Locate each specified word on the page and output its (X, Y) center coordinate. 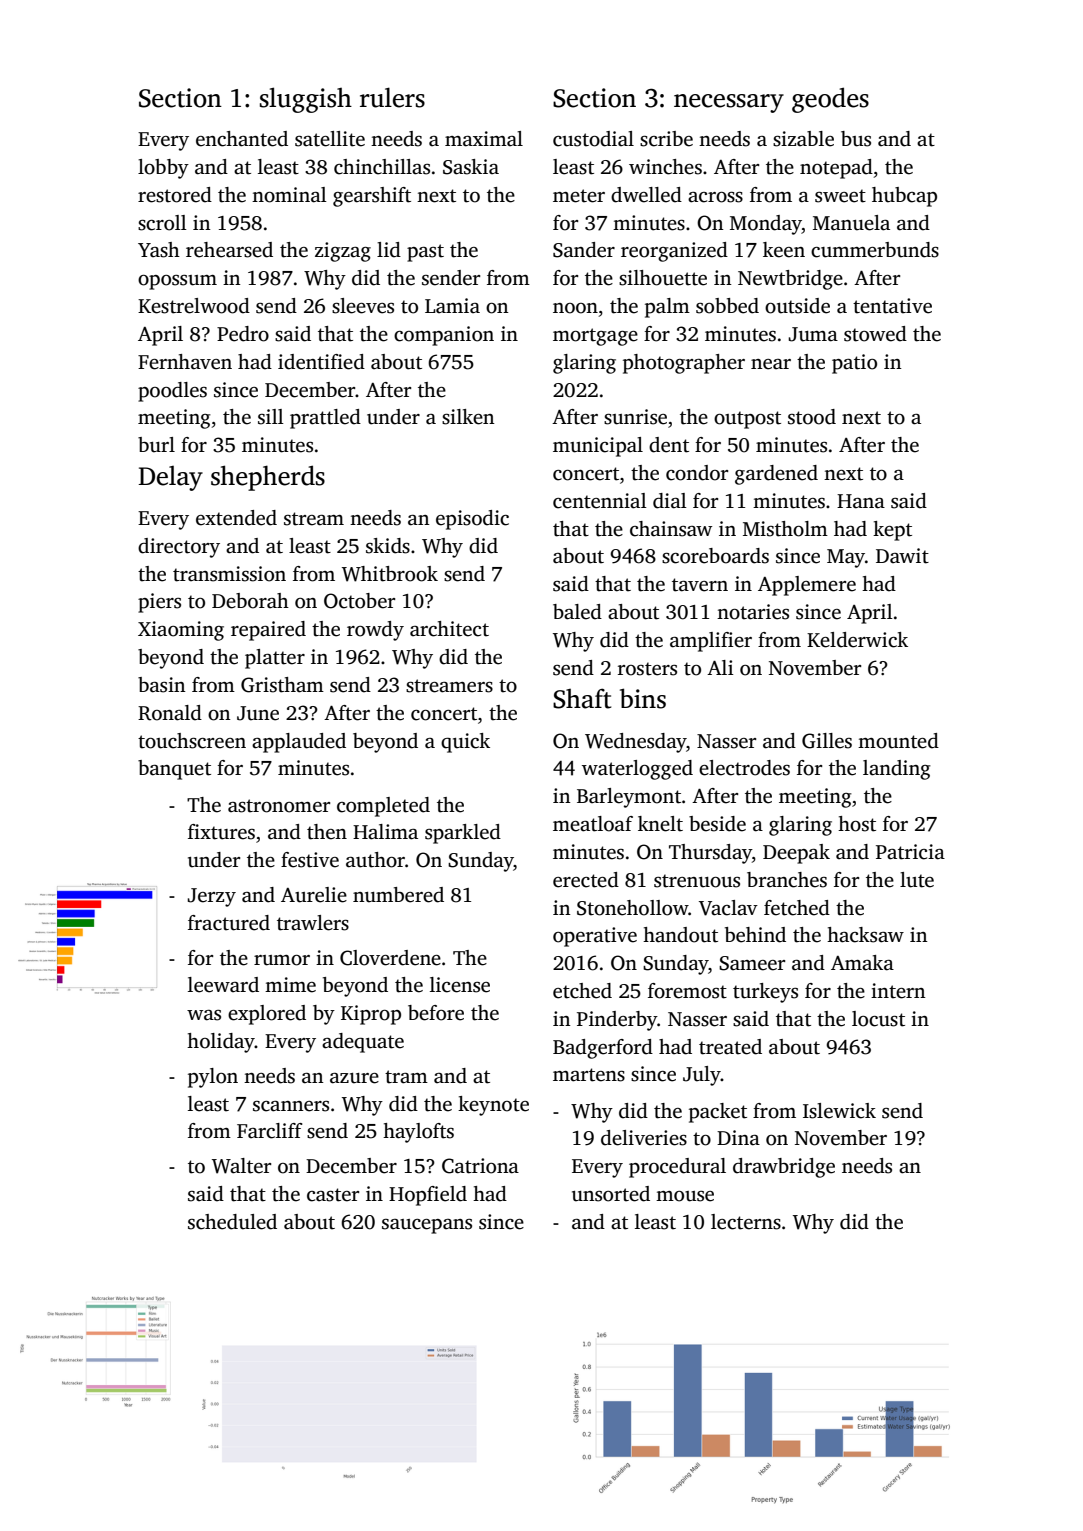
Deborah (250, 601)
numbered (398, 895)
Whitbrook (390, 574)
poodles (172, 392)
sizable (803, 139)
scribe (666, 139)
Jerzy (211, 897)
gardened (776, 475)
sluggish (306, 100)
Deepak (796, 854)
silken (468, 417)
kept (892, 531)
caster (333, 1195)
